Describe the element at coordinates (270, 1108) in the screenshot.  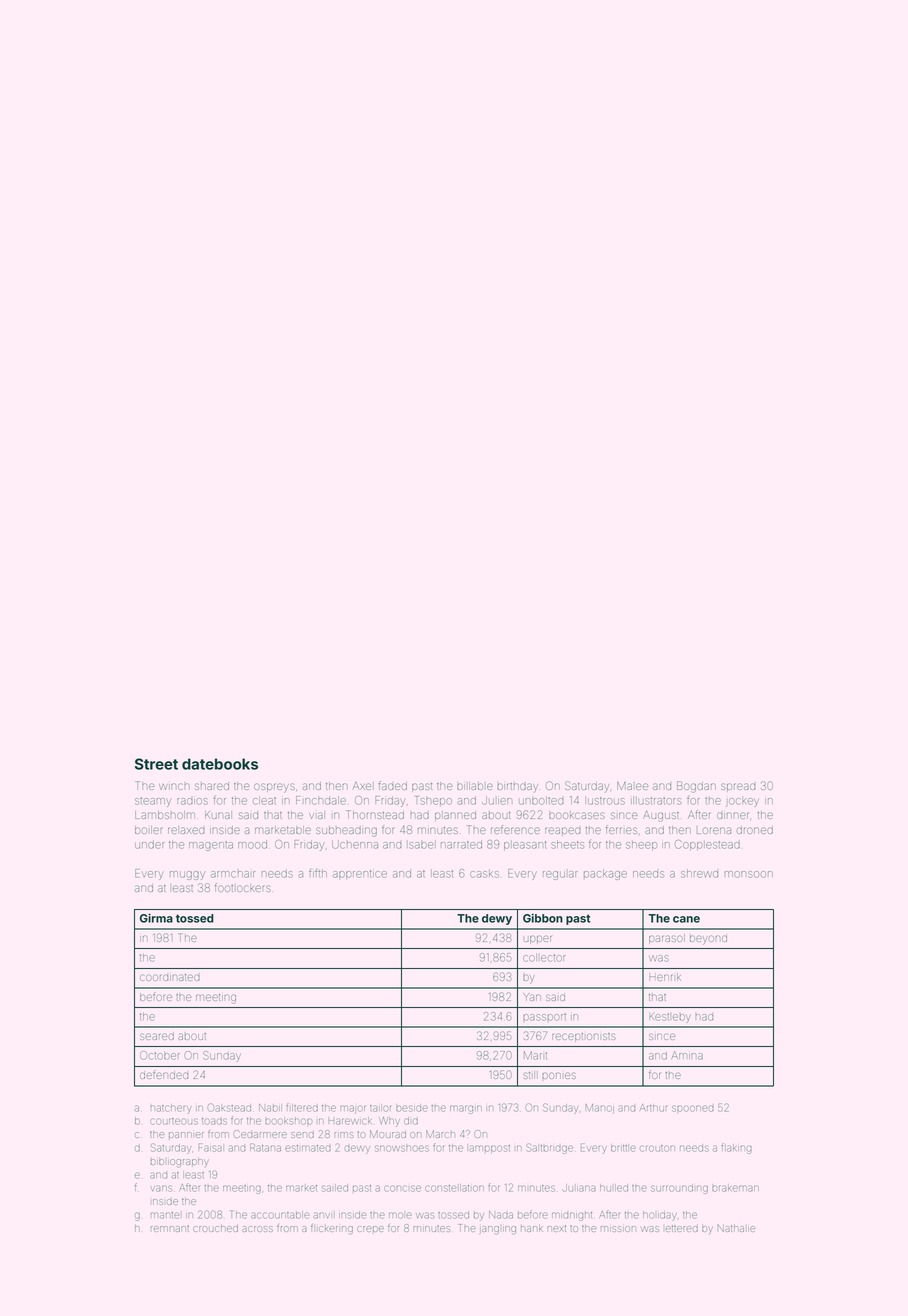
I see `Nabil` at that location.
